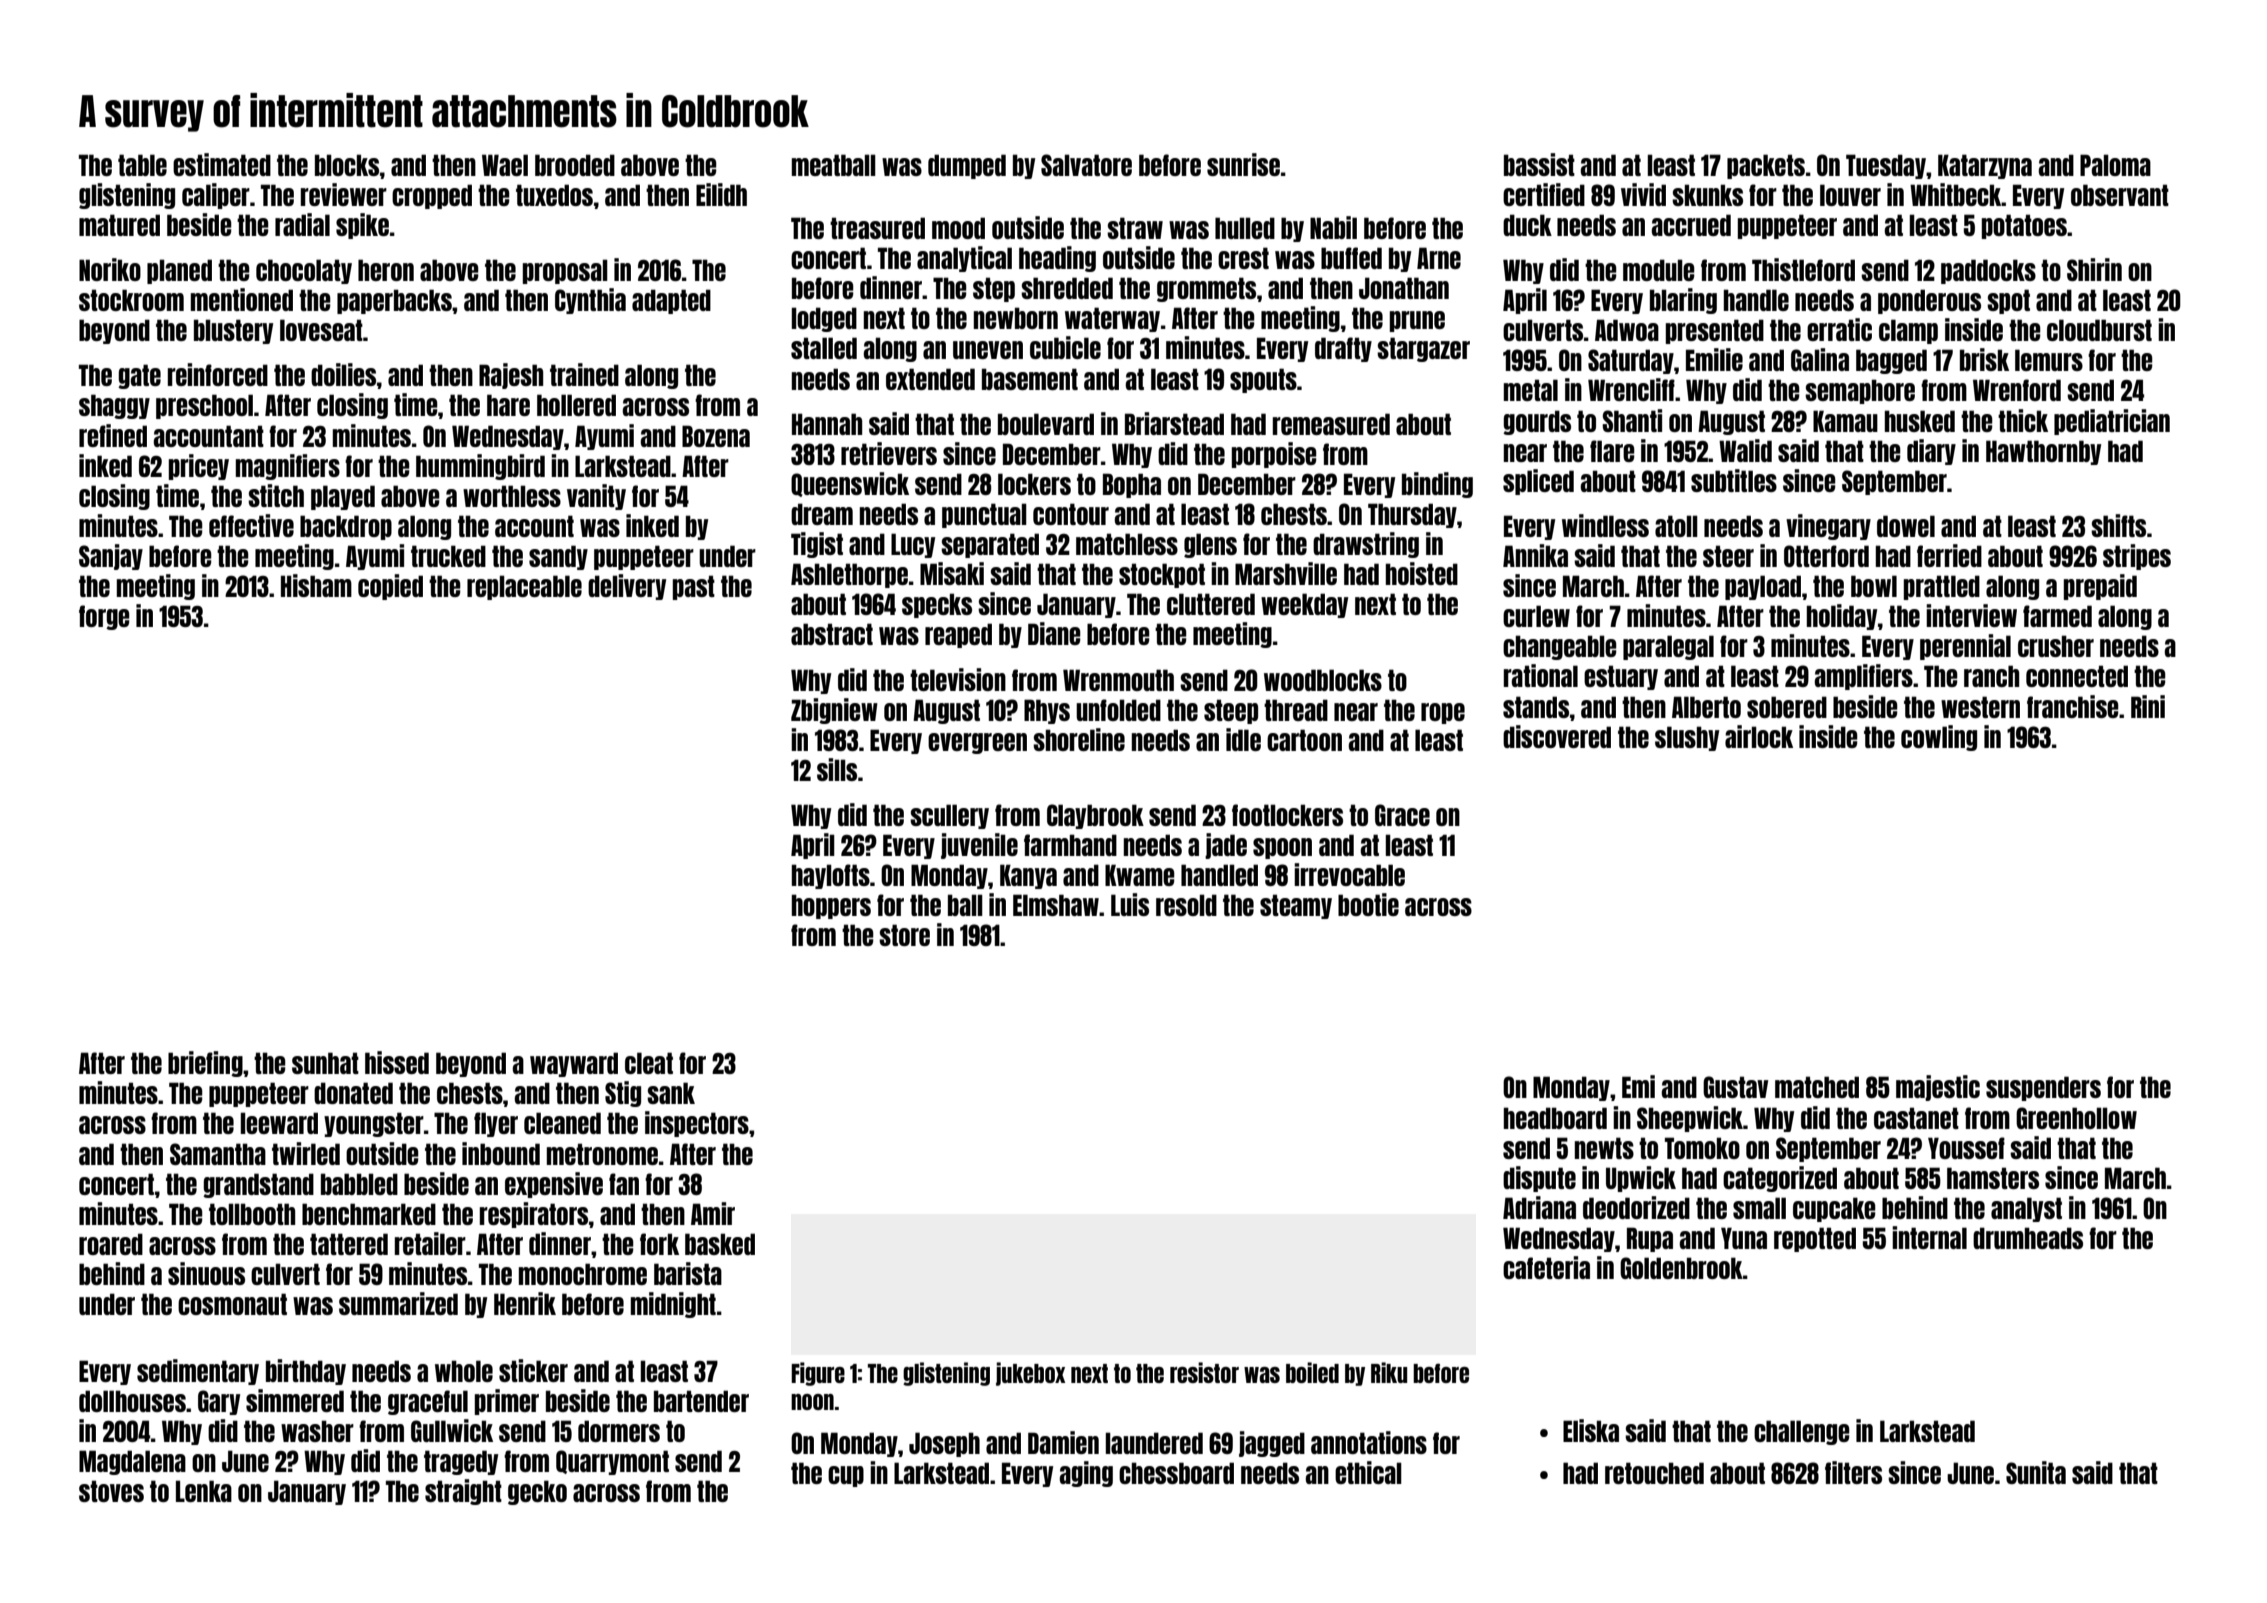  What do you see at coordinates (179, 271) in the image?
I see `planed` at bounding box center [179, 271].
